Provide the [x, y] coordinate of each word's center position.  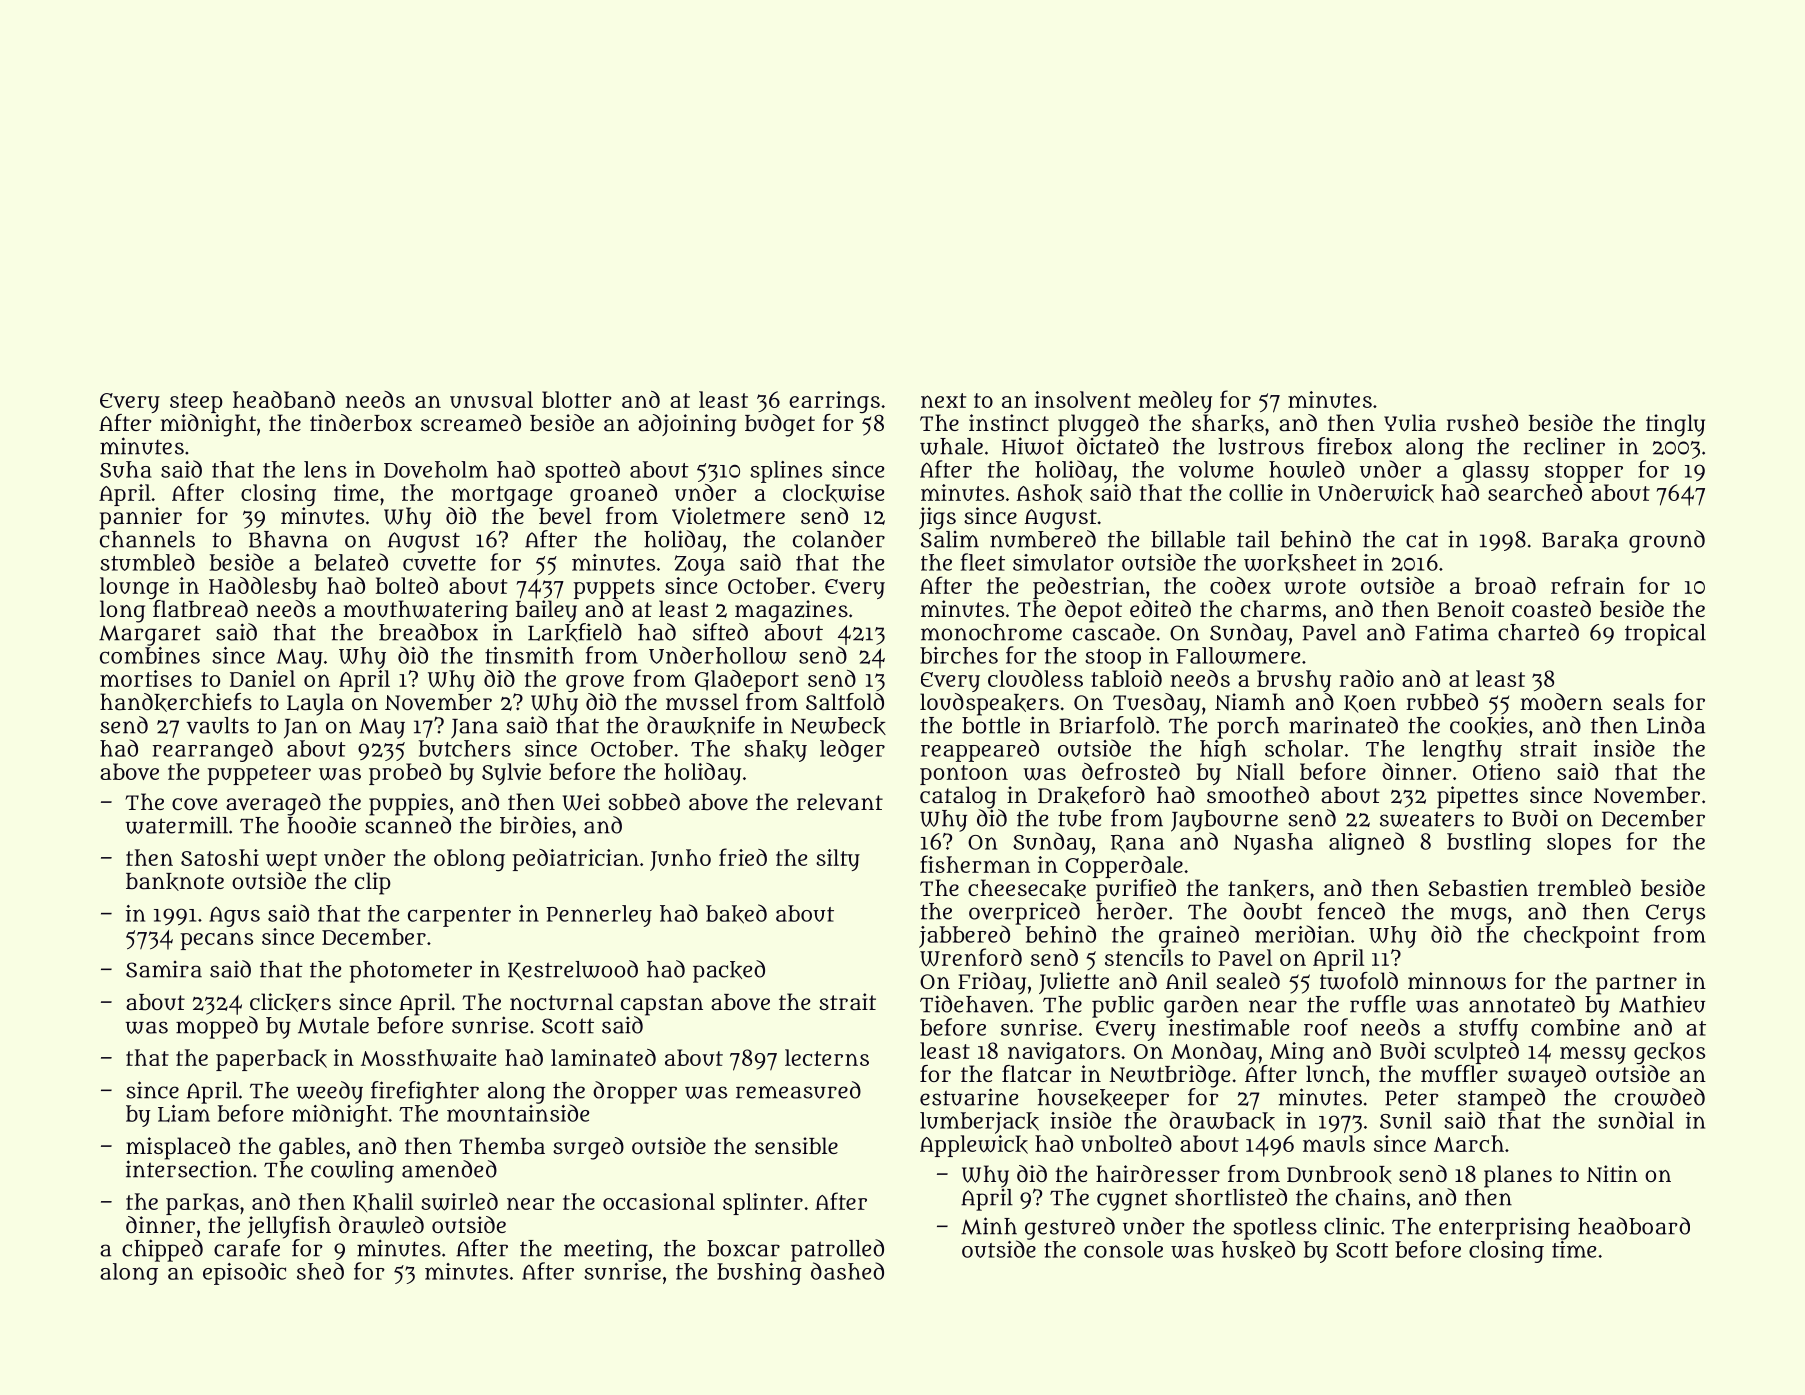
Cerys [1675, 914]
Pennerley [599, 916]
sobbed [644, 801]
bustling [1489, 844]
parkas [202, 1204]
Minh [989, 1226]
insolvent [1083, 399]
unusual [491, 399]
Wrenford [971, 957]
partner [1636, 984]
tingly [1675, 425]
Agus [234, 916]
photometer [411, 972]
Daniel [262, 678]
